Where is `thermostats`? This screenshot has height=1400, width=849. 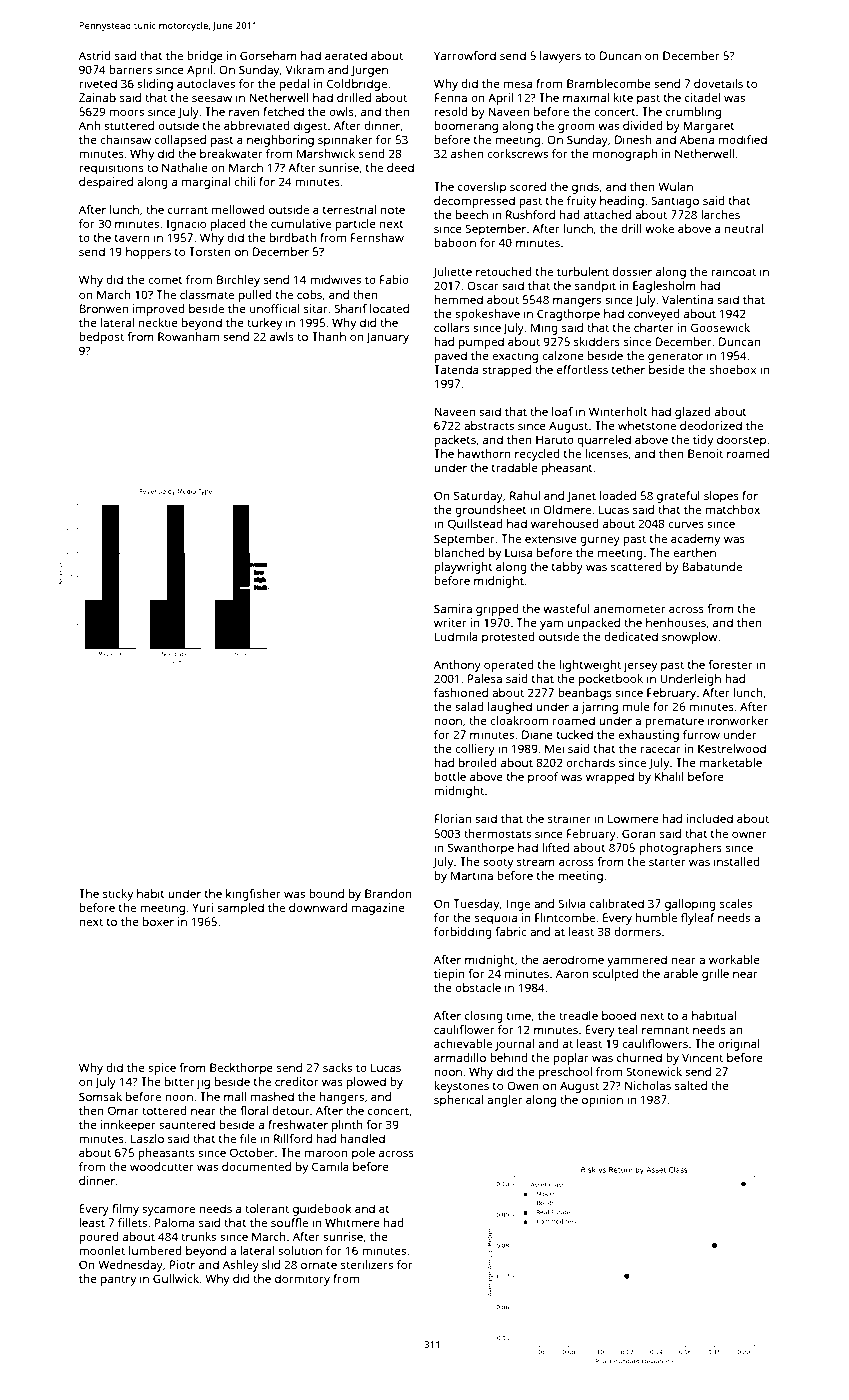 thermostats is located at coordinates (497, 833).
